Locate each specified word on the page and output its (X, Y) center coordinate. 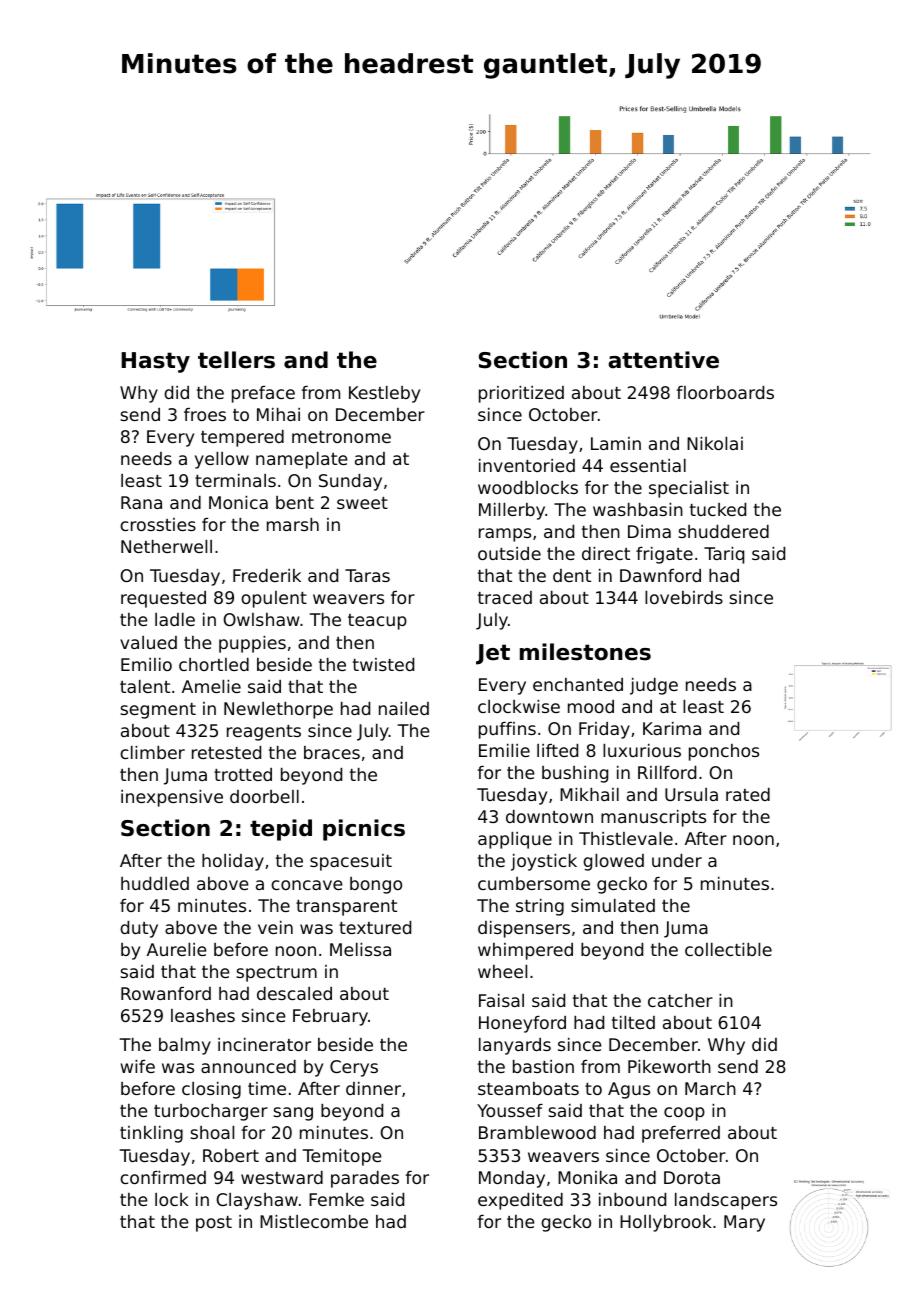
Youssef (510, 1110)
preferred (681, 1134)
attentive (663, 360)
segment (158, 711)
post (214, 1224)
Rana (141, 502)
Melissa (360, 949)
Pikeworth (669, 1066)
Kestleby (384, 394)
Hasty (155, 362)
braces (332, 752)
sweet (362, 503)
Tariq (724, 555)
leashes (203, 1015)
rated (748, 794)
